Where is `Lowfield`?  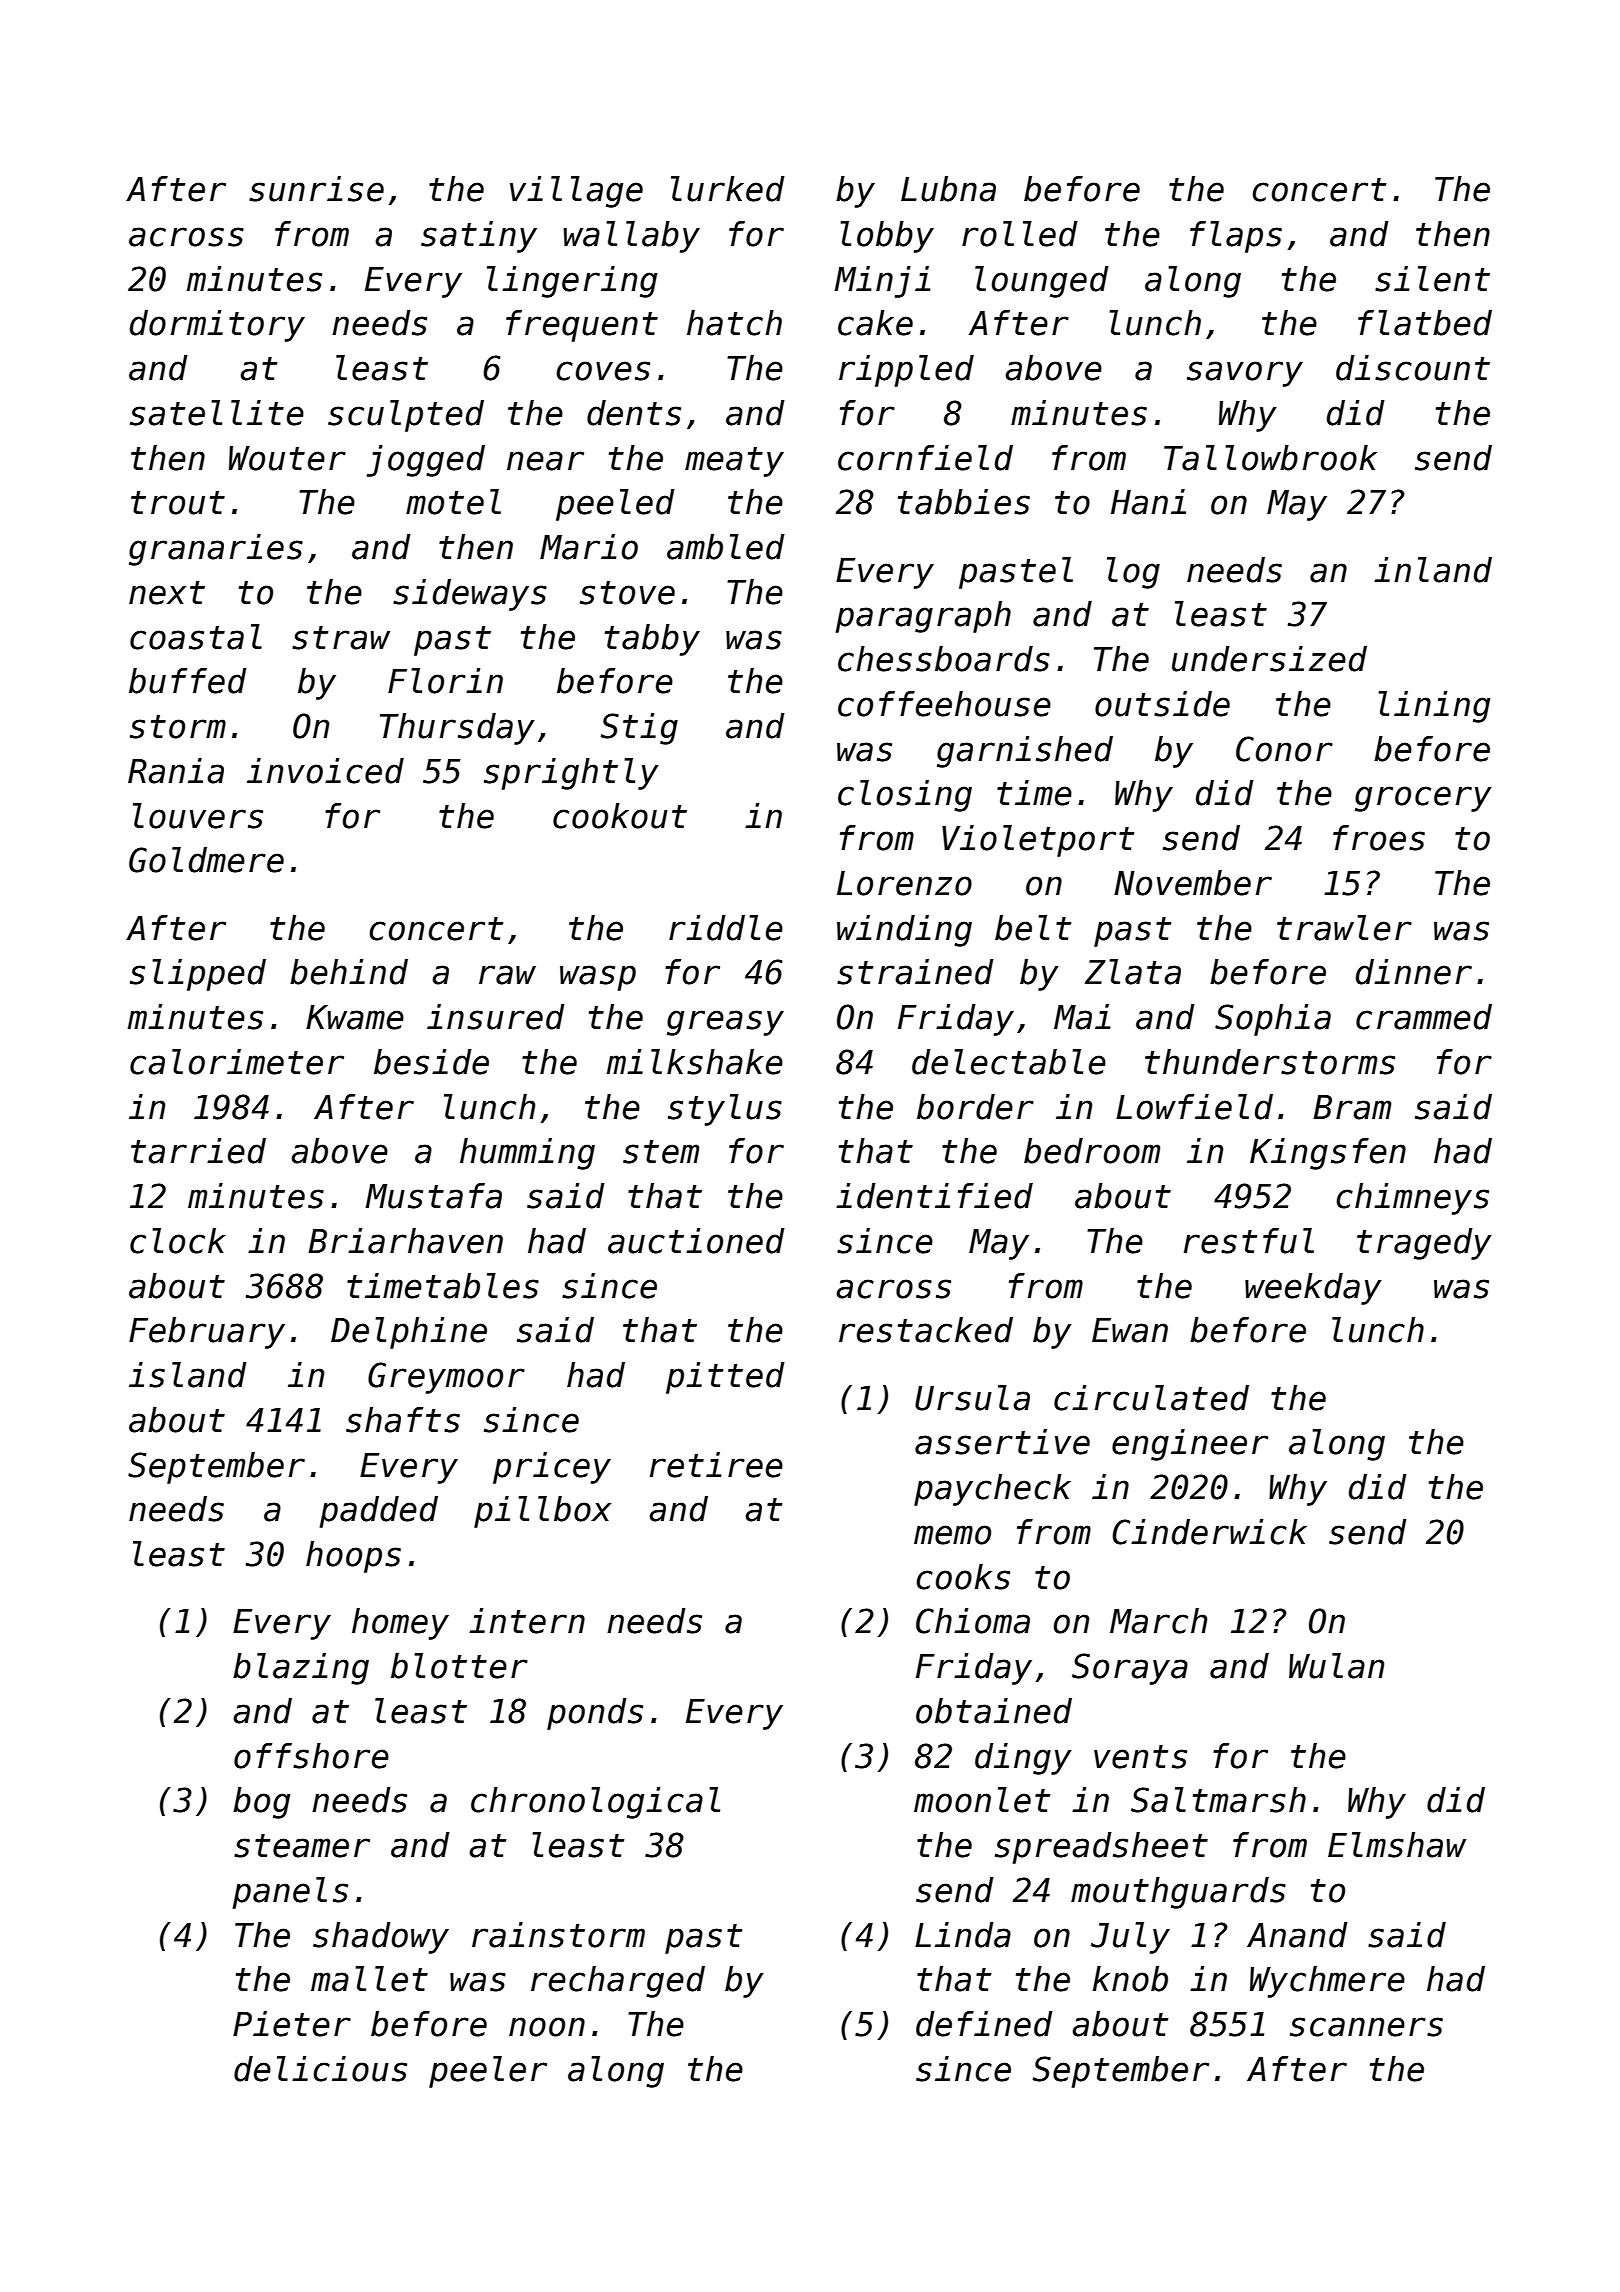
Lowfield is located at coordinates (1194, 1107).
